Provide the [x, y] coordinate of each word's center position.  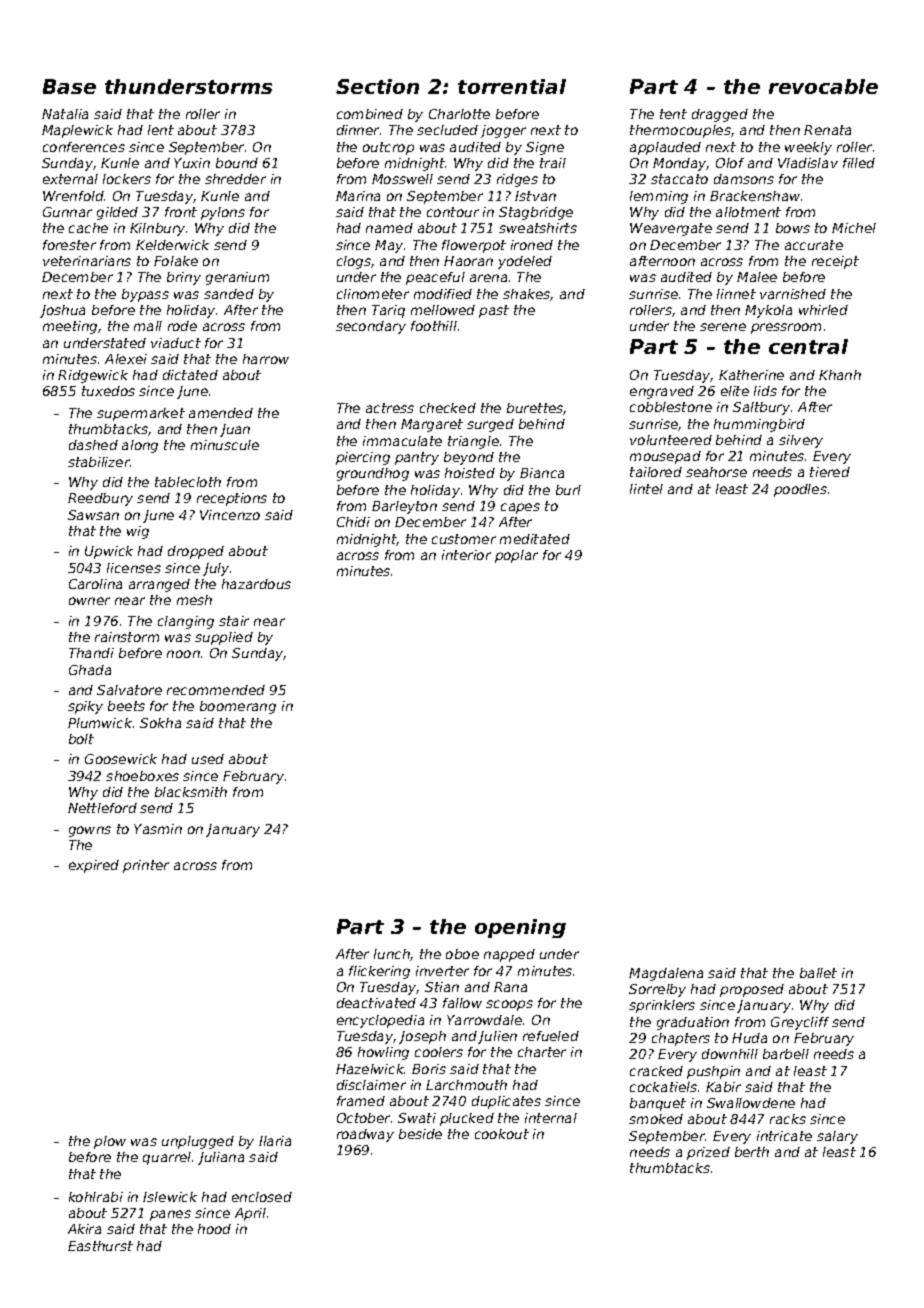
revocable [823, 86]
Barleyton [404, 507]
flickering [379, 972]
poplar [516, 556]
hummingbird [759, 425]
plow [110, 1142]
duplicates [506, 1102]
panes [170, 1215]
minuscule [225, 445]
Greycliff [800, 1023]
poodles [800, 490]
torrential [512, 86]
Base [69, 86]
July [216, 569]
